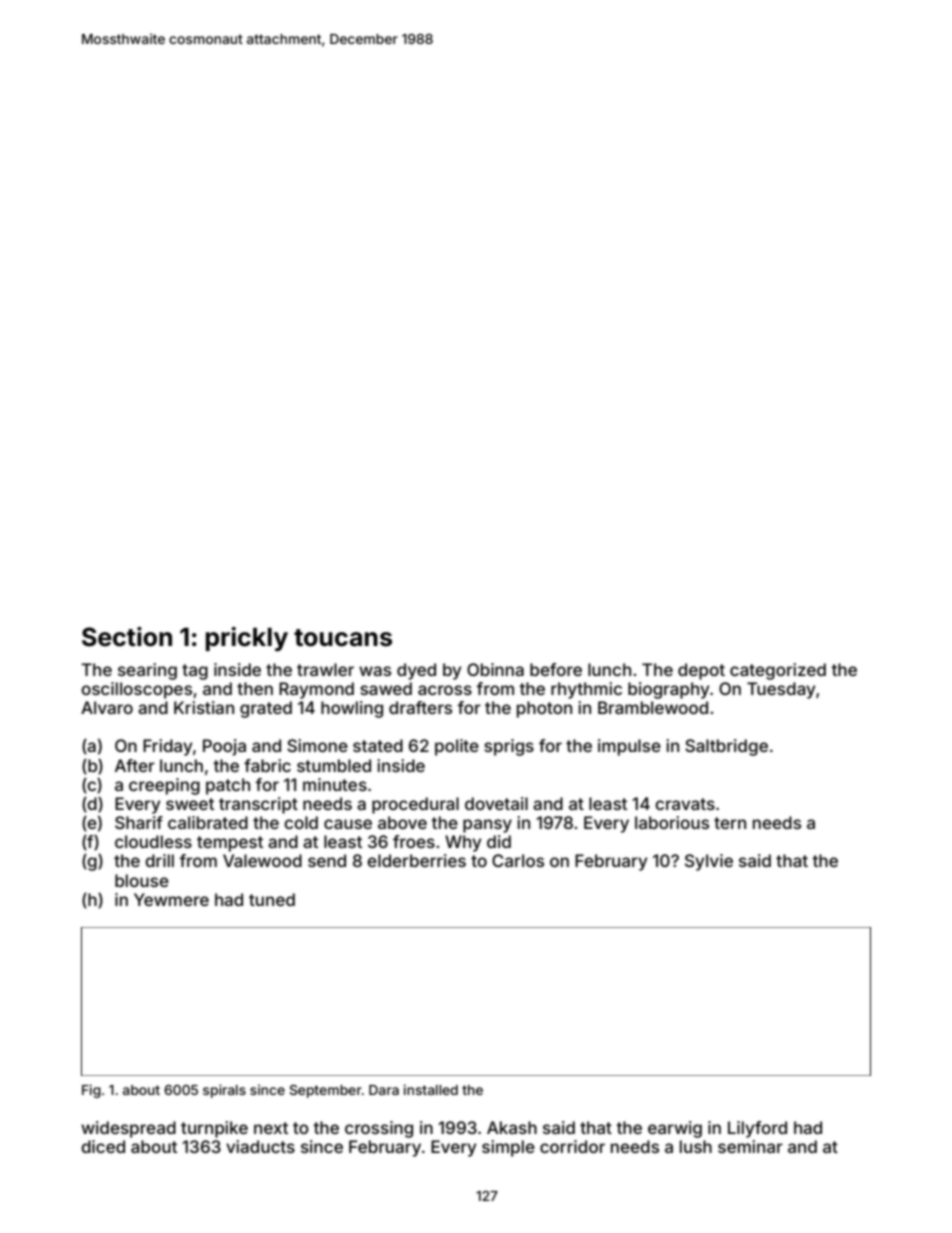 Image resolution: width=952 pixels, height=1233 pixels. What do you see at coordinates (518, 860) in the document?
I see `Carlos` at bounding box center [518, 860].
